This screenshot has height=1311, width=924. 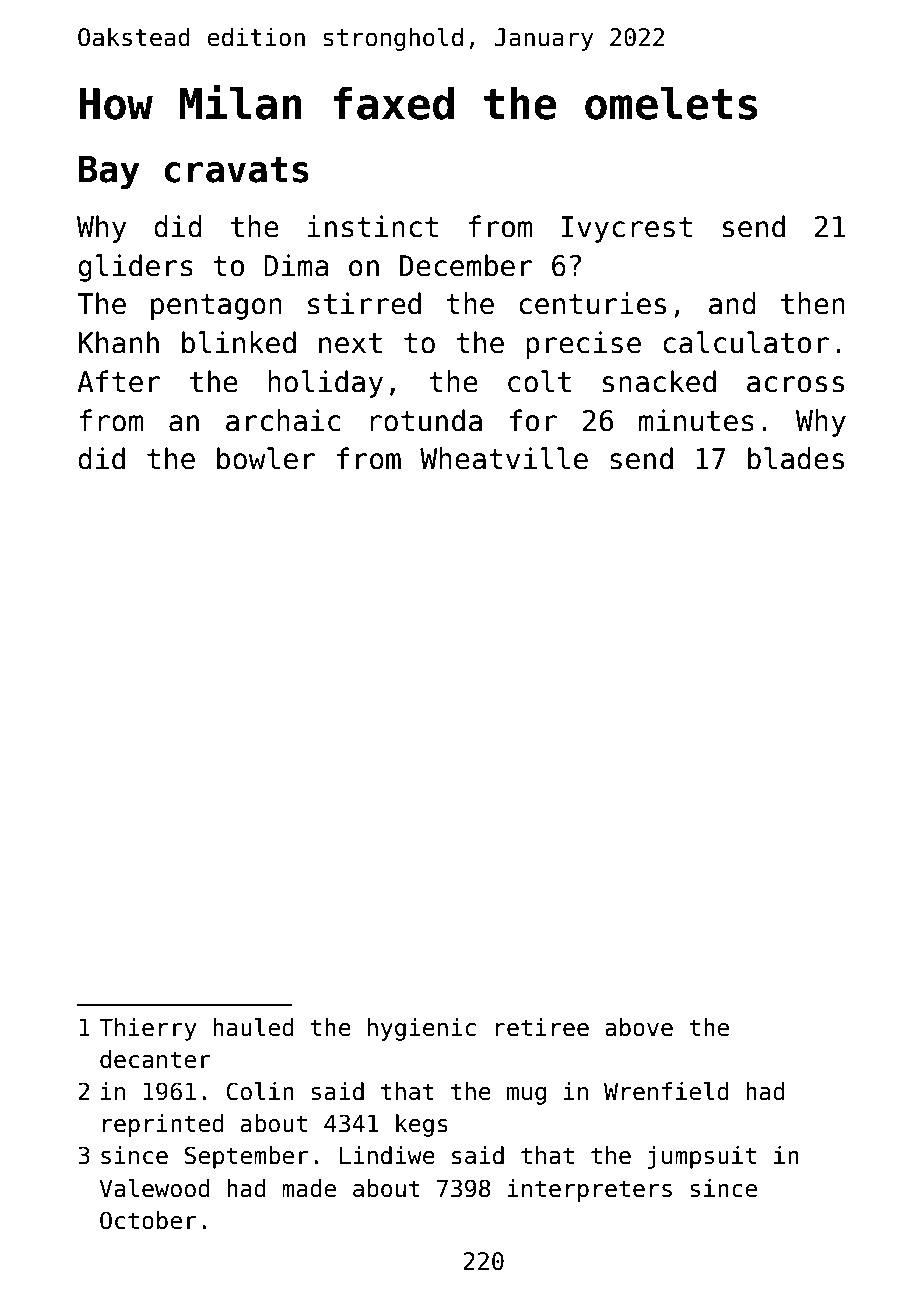 What do you see at coordinates (702, 1157) in the screenshot?
I see `jumpsuit` at bounding box center [702, 1157].
